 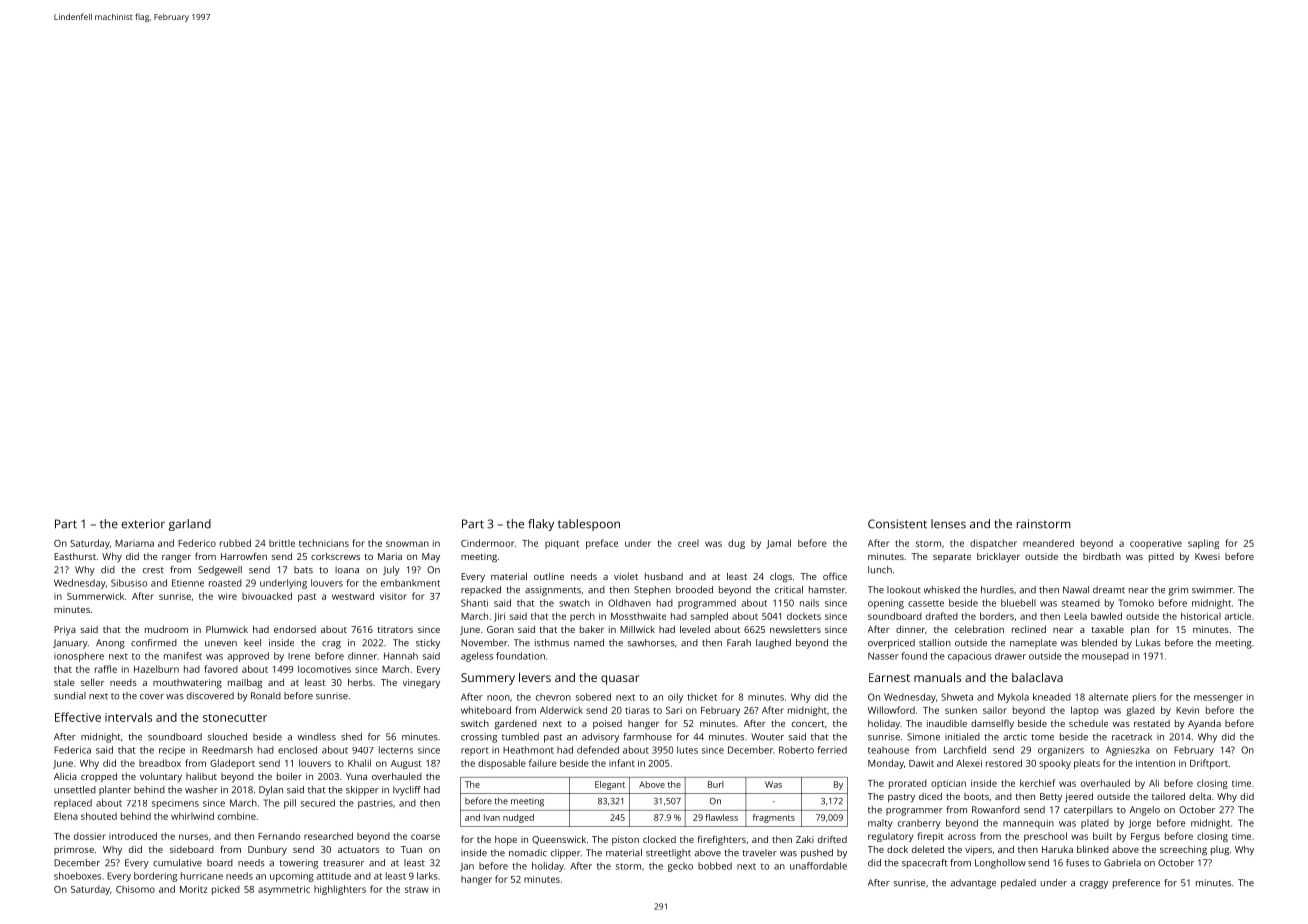 I want to click on breadbox, so click(x=160, y=763).
